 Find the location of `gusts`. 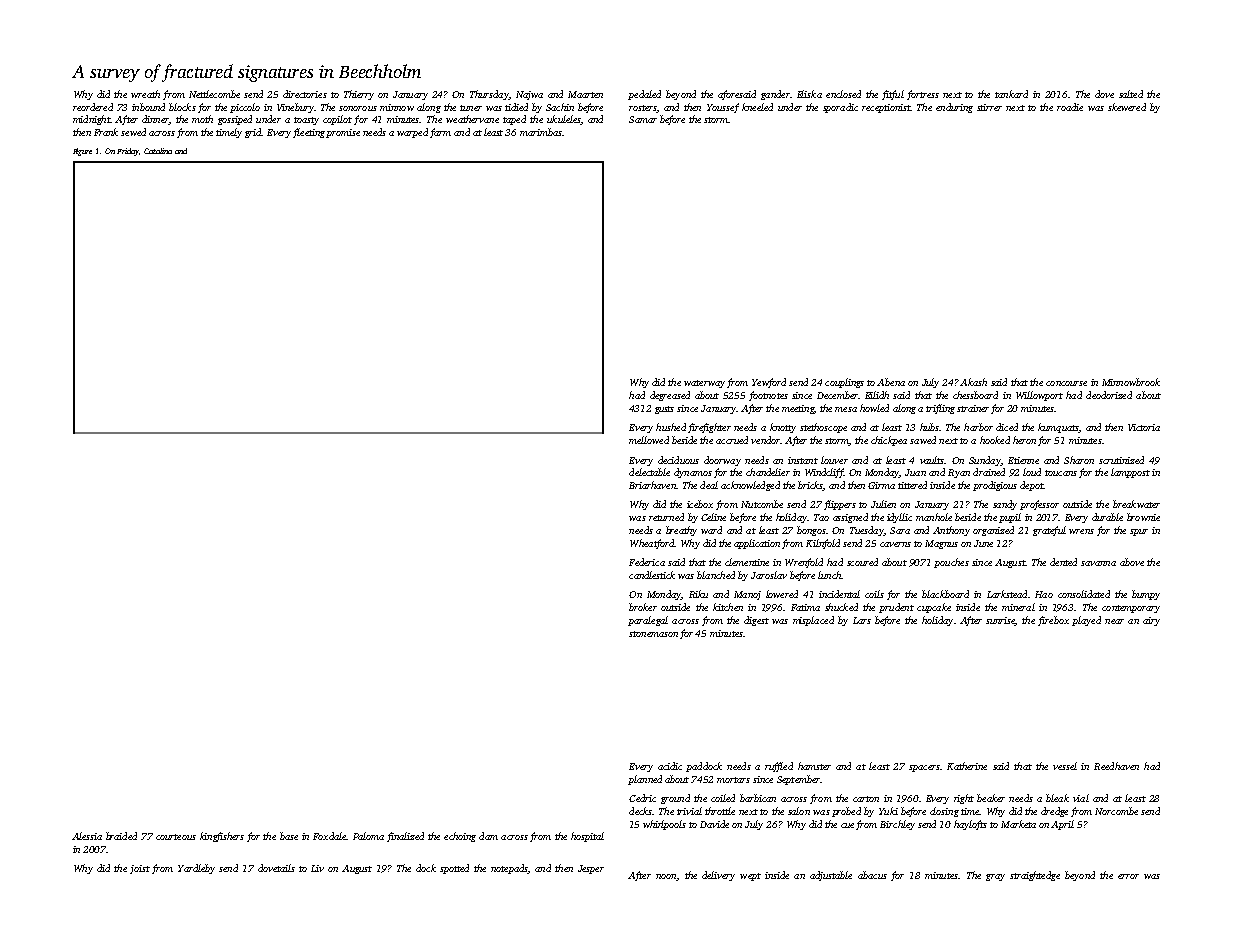

gusts is located at coordinates (664, 410).
